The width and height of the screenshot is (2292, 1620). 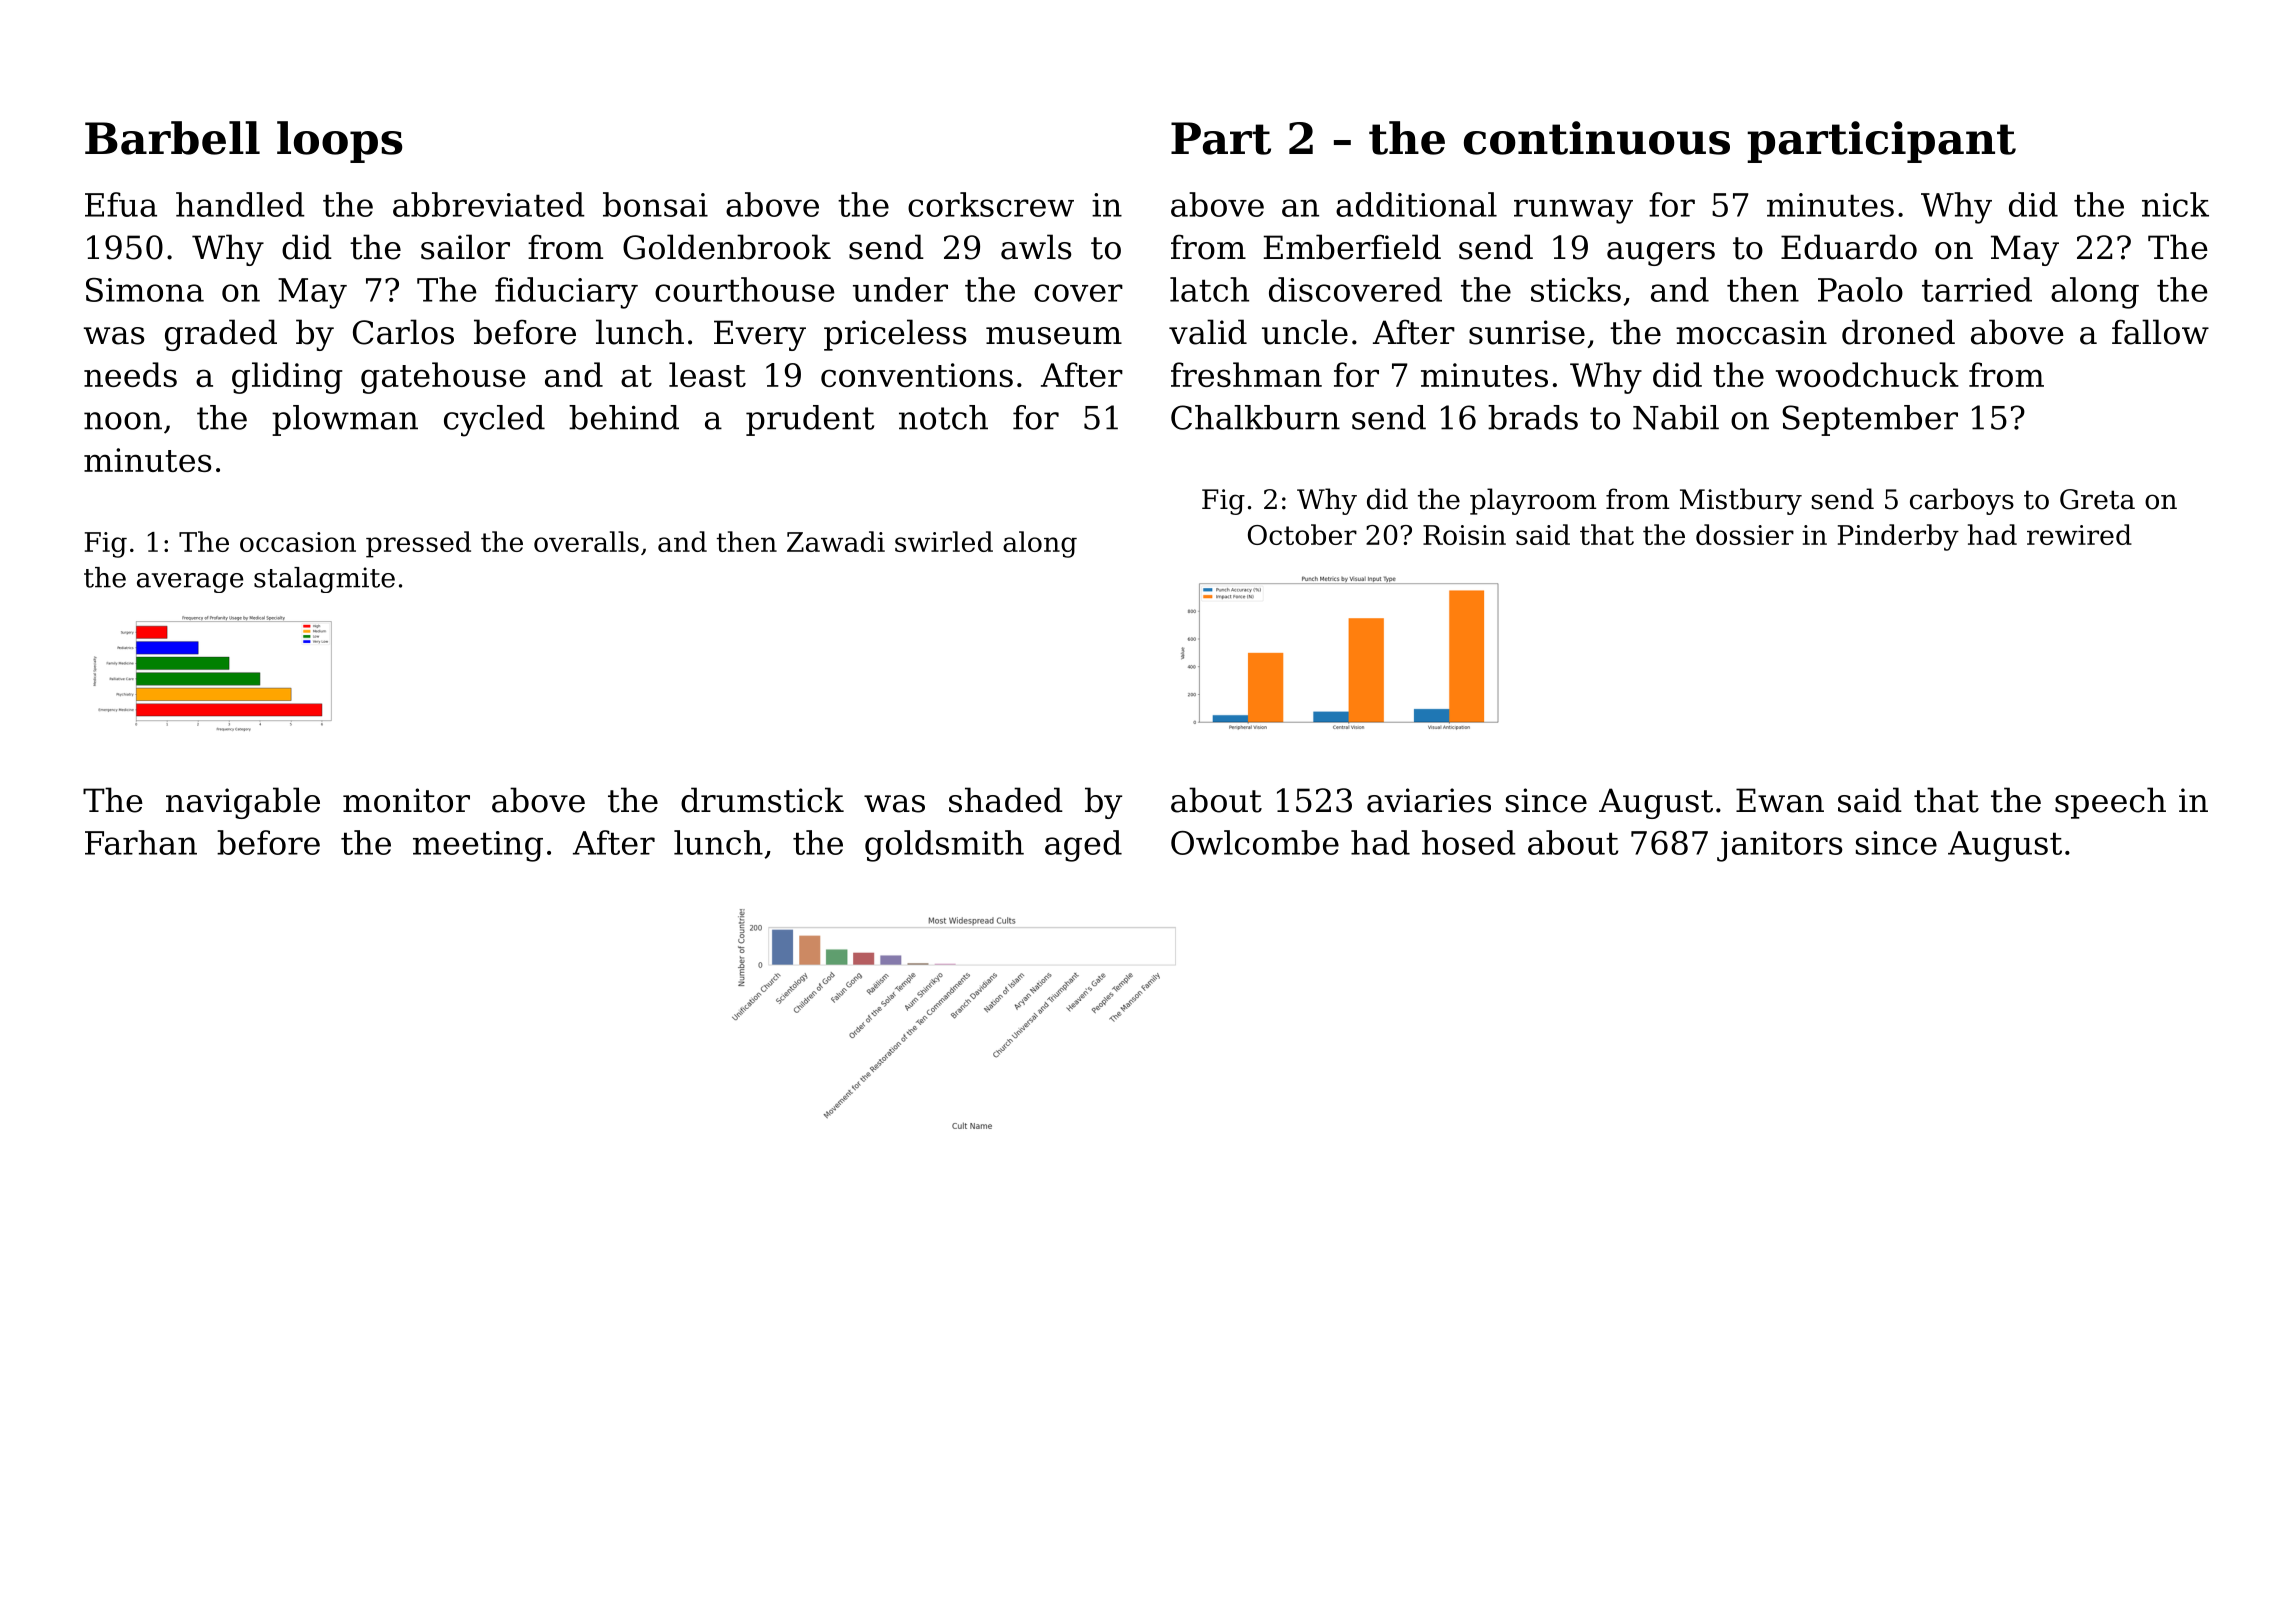 What do you see at coordinates (944, 541) in the screenshot?
I see `swirled` at bounding box center [944, 541].
